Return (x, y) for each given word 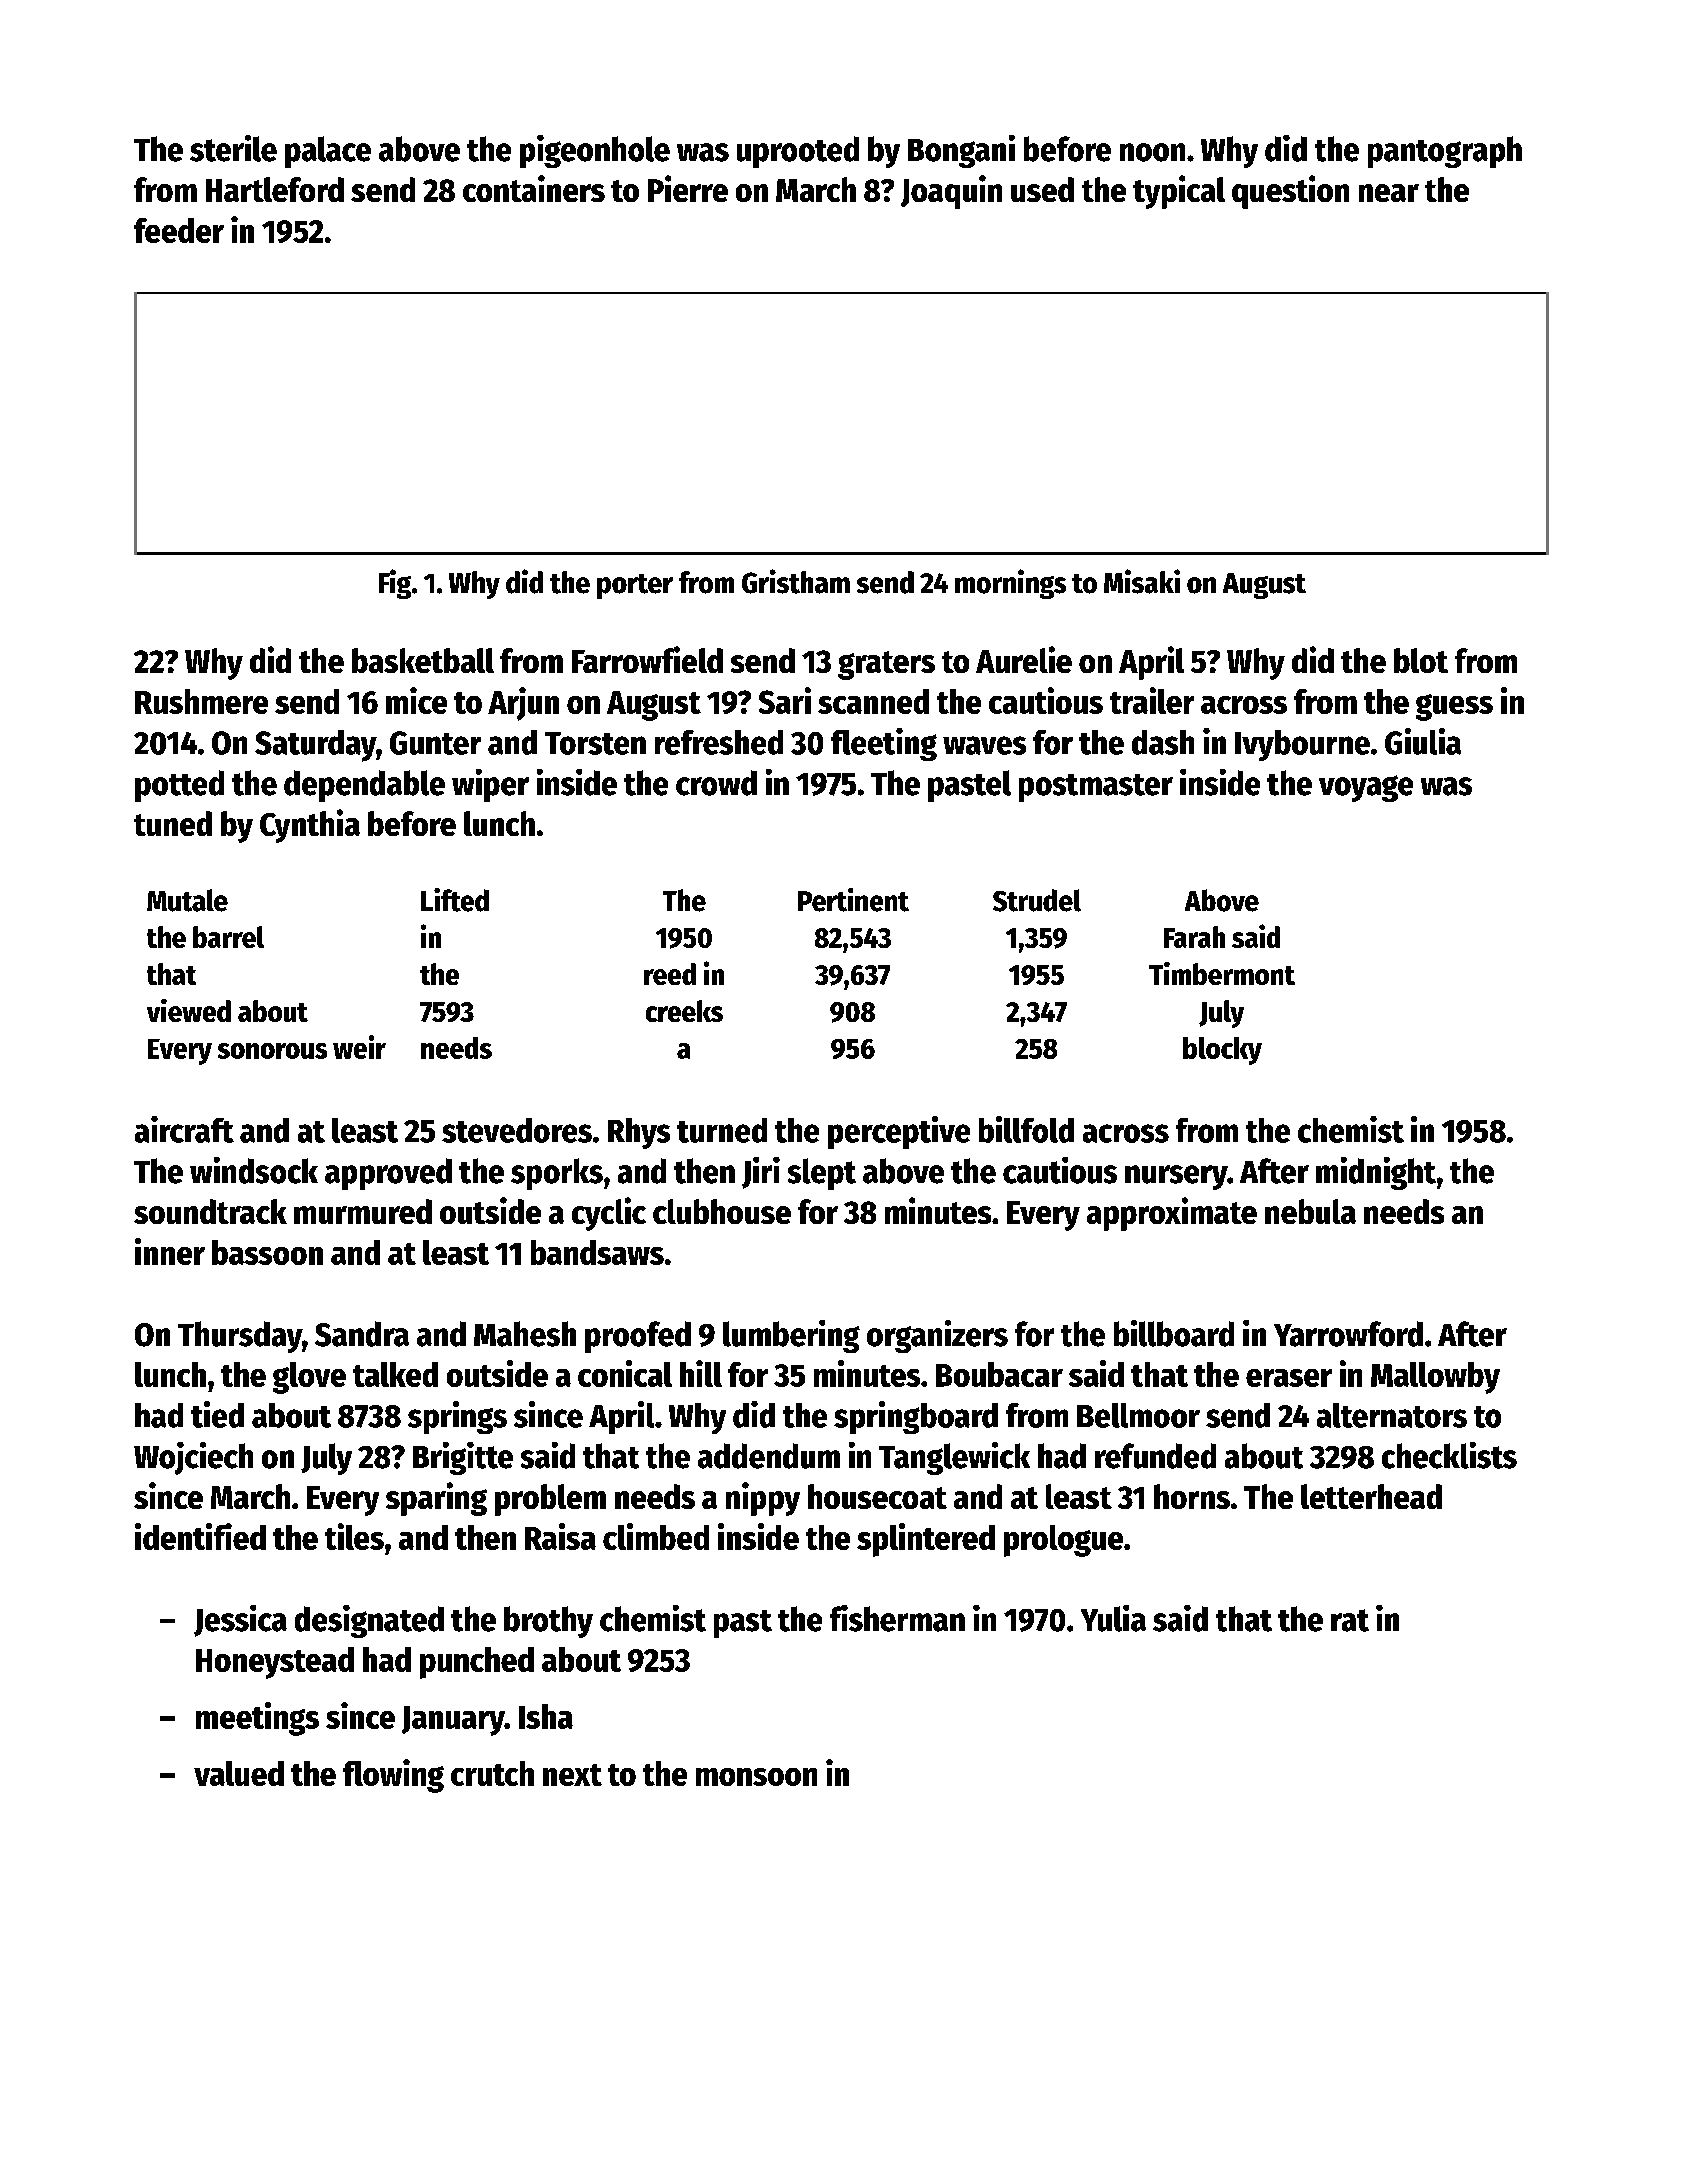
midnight (1376, 1173)
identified (200, 1536)
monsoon (756, 1777)
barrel (228, 937)
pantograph (1445, 152)
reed (670, 974)
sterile (233, 148)
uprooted (798, 152)
